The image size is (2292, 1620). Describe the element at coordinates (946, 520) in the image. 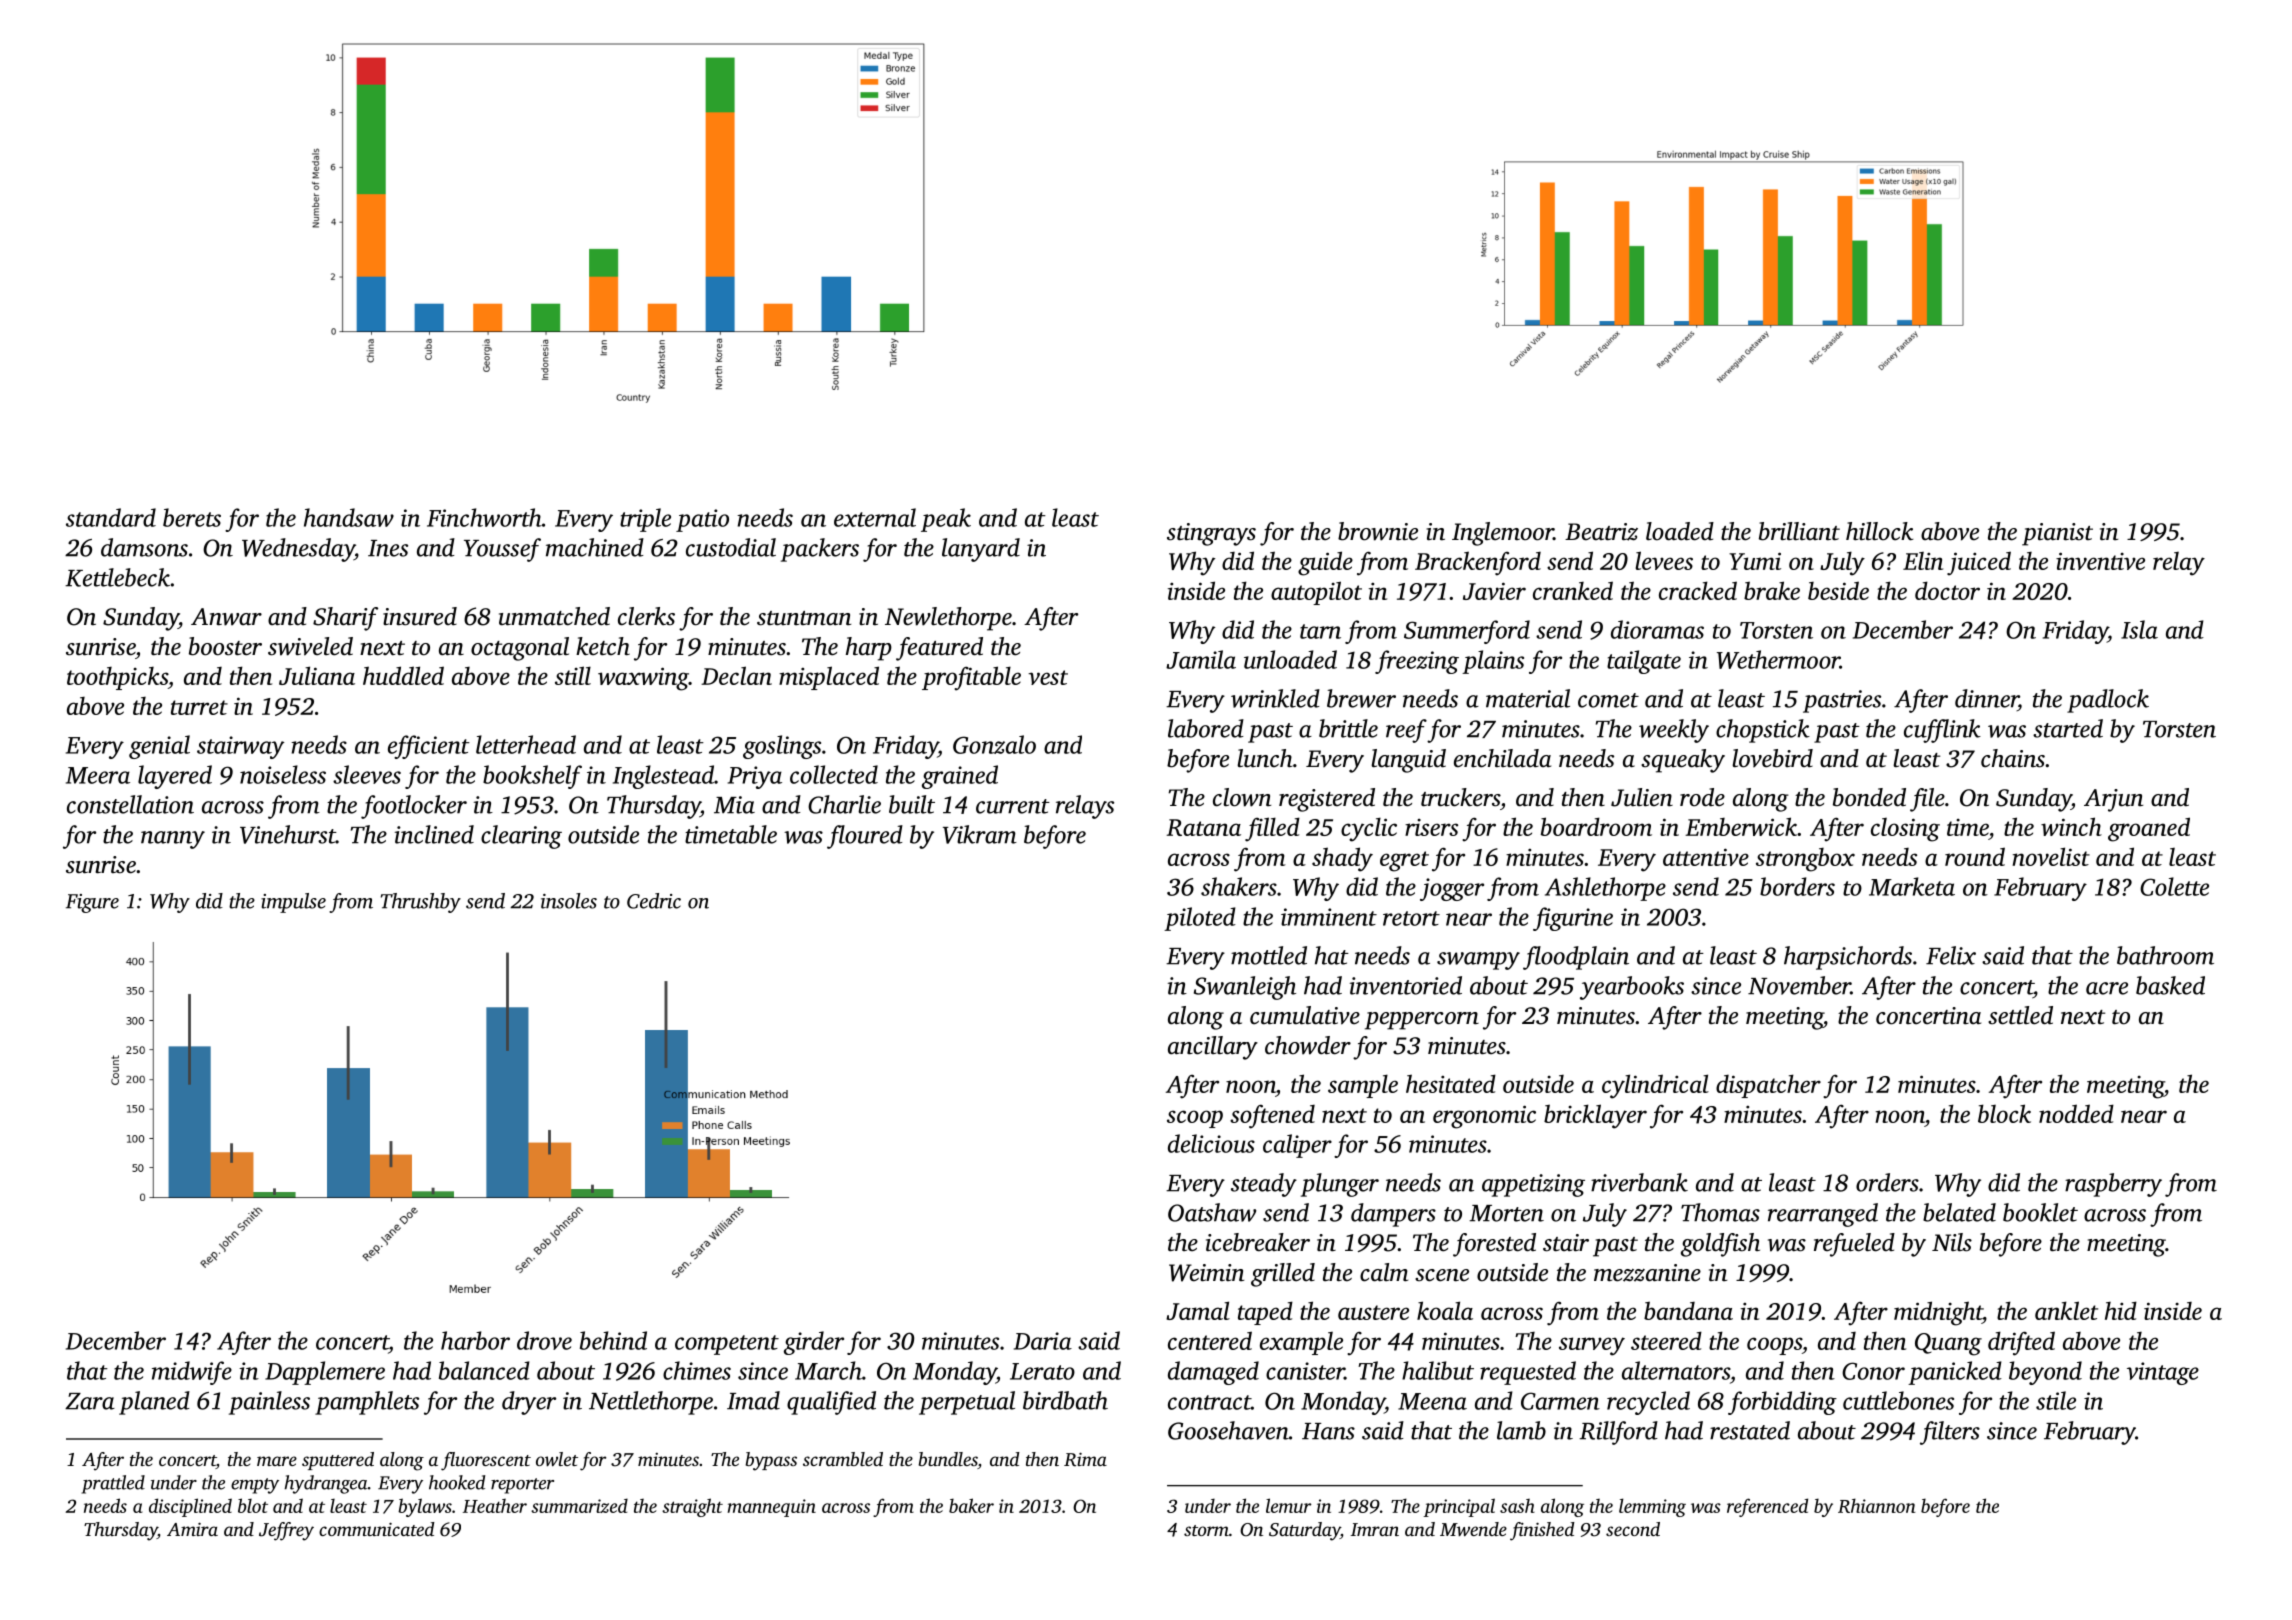

I see `peak` at that location.
